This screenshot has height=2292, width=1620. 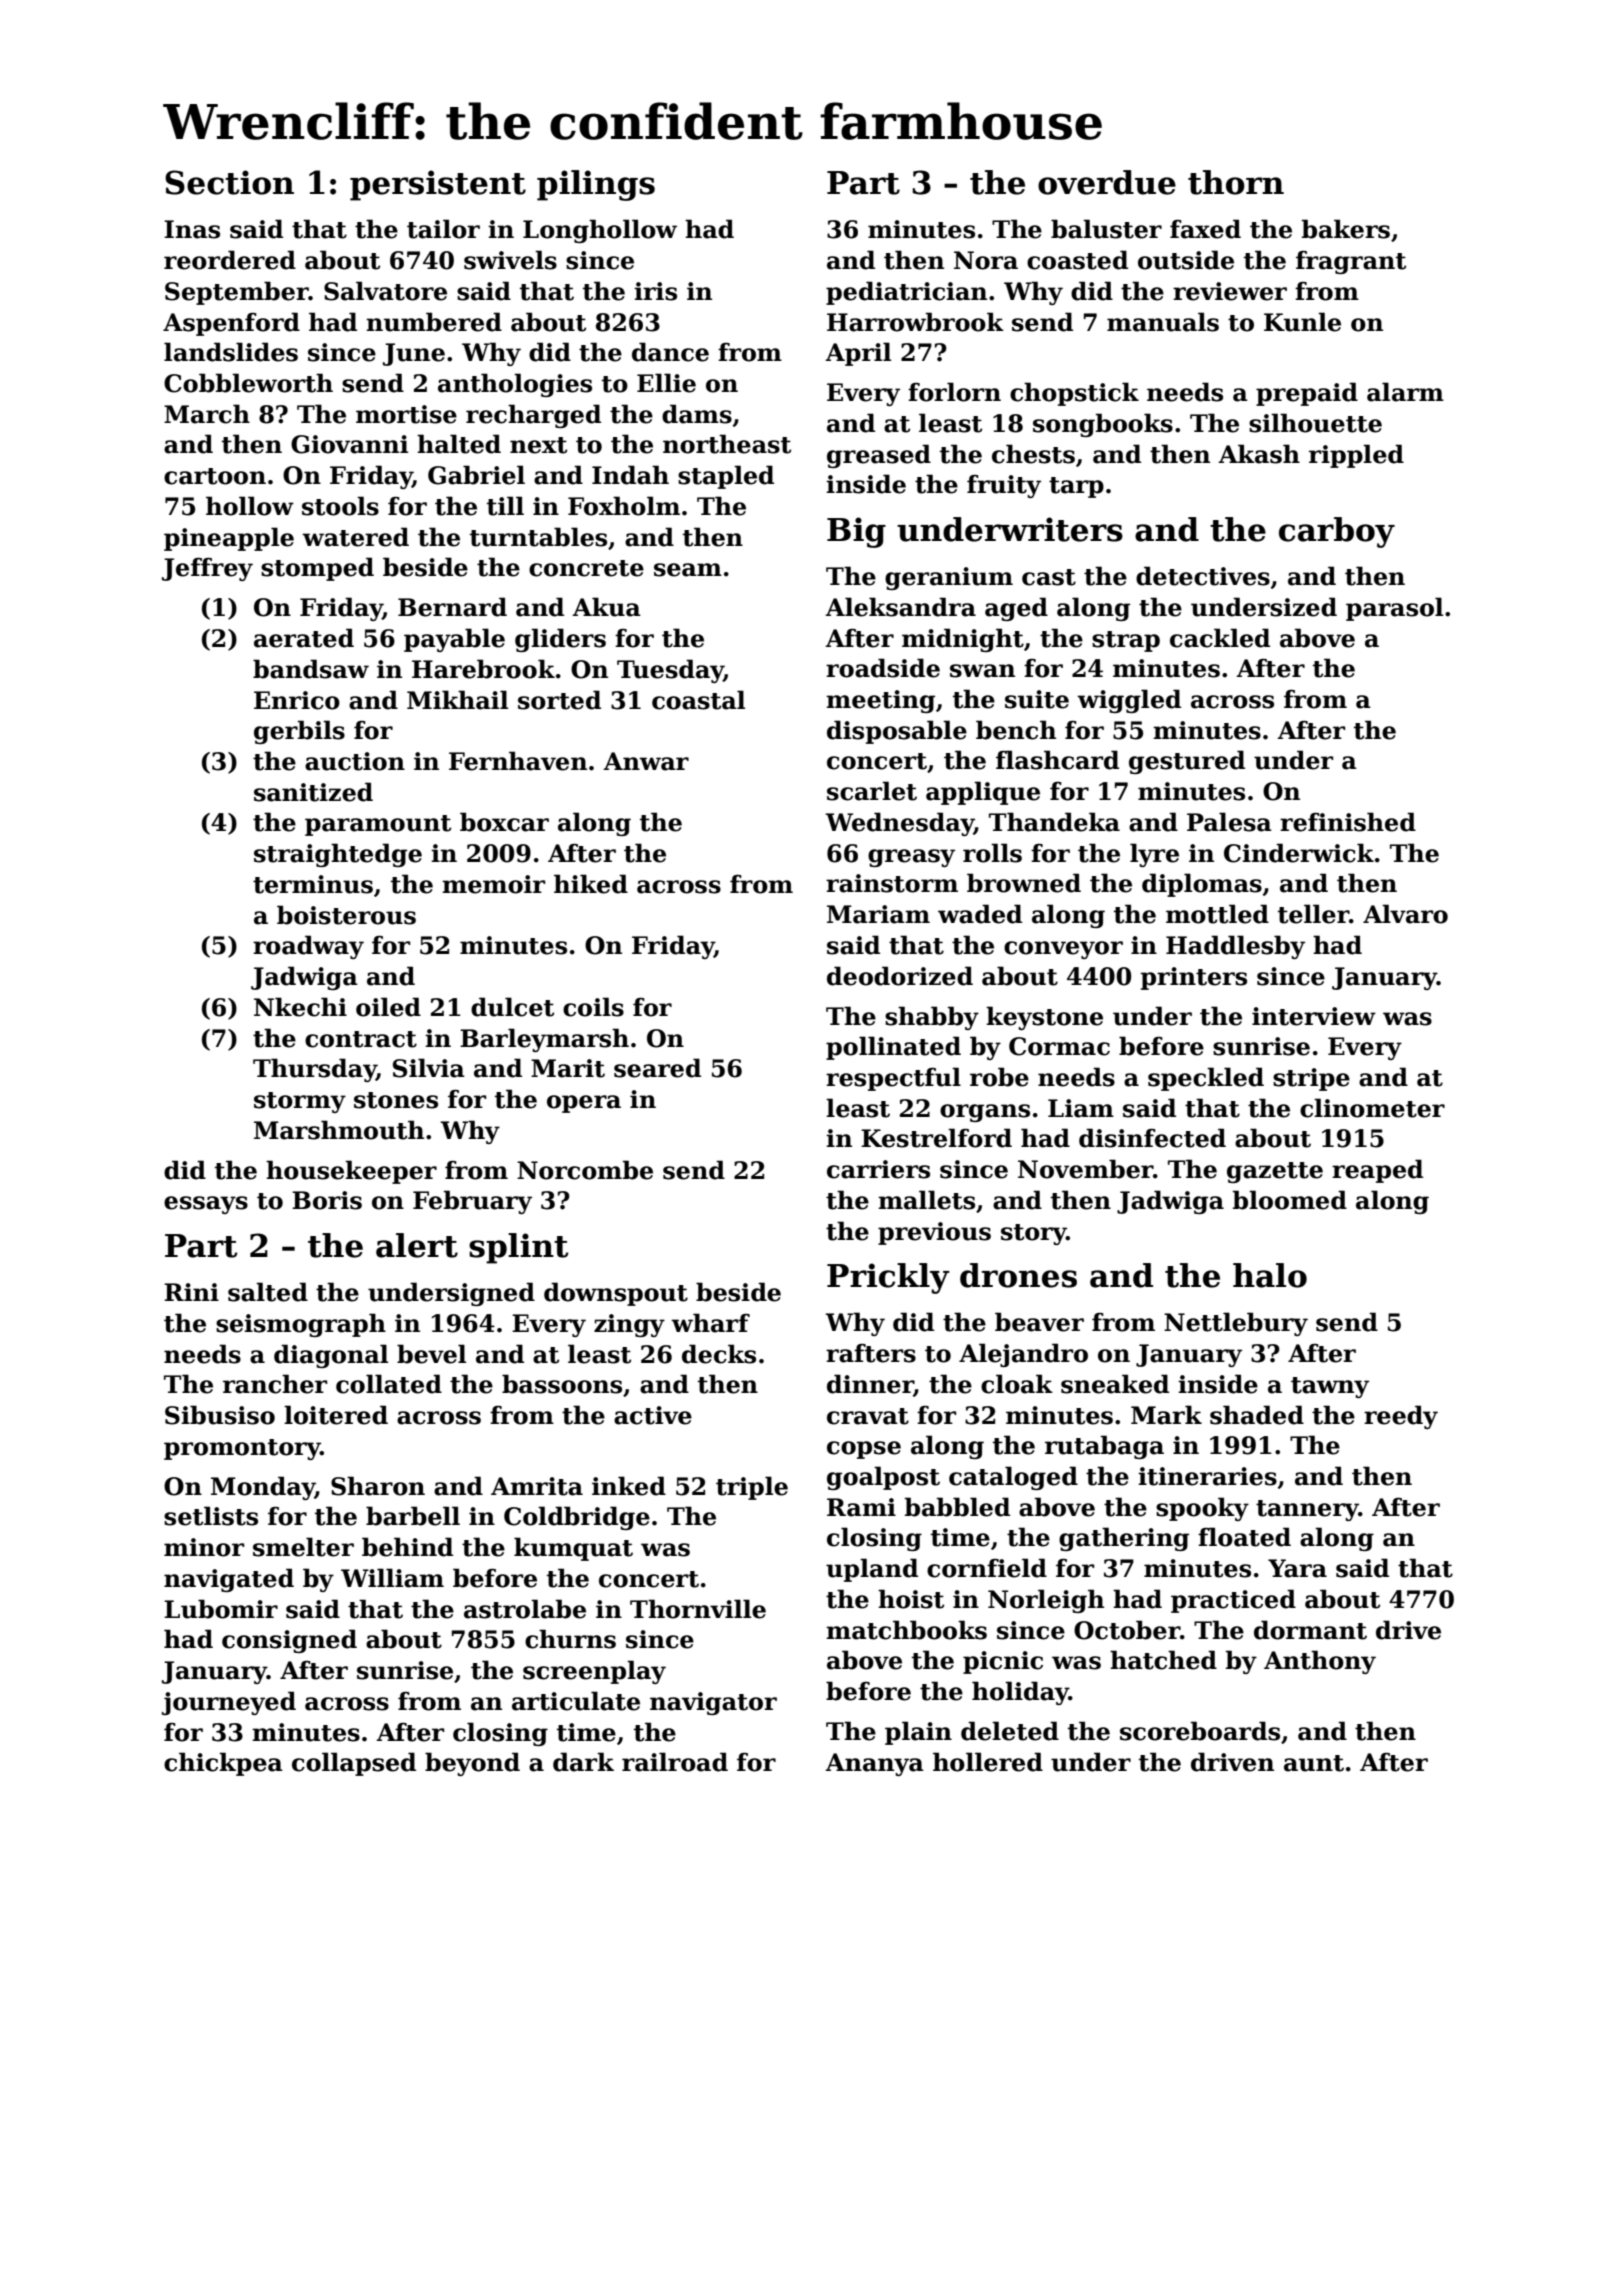 I want to click on astrolabe, so click(x=525, y=1609).
